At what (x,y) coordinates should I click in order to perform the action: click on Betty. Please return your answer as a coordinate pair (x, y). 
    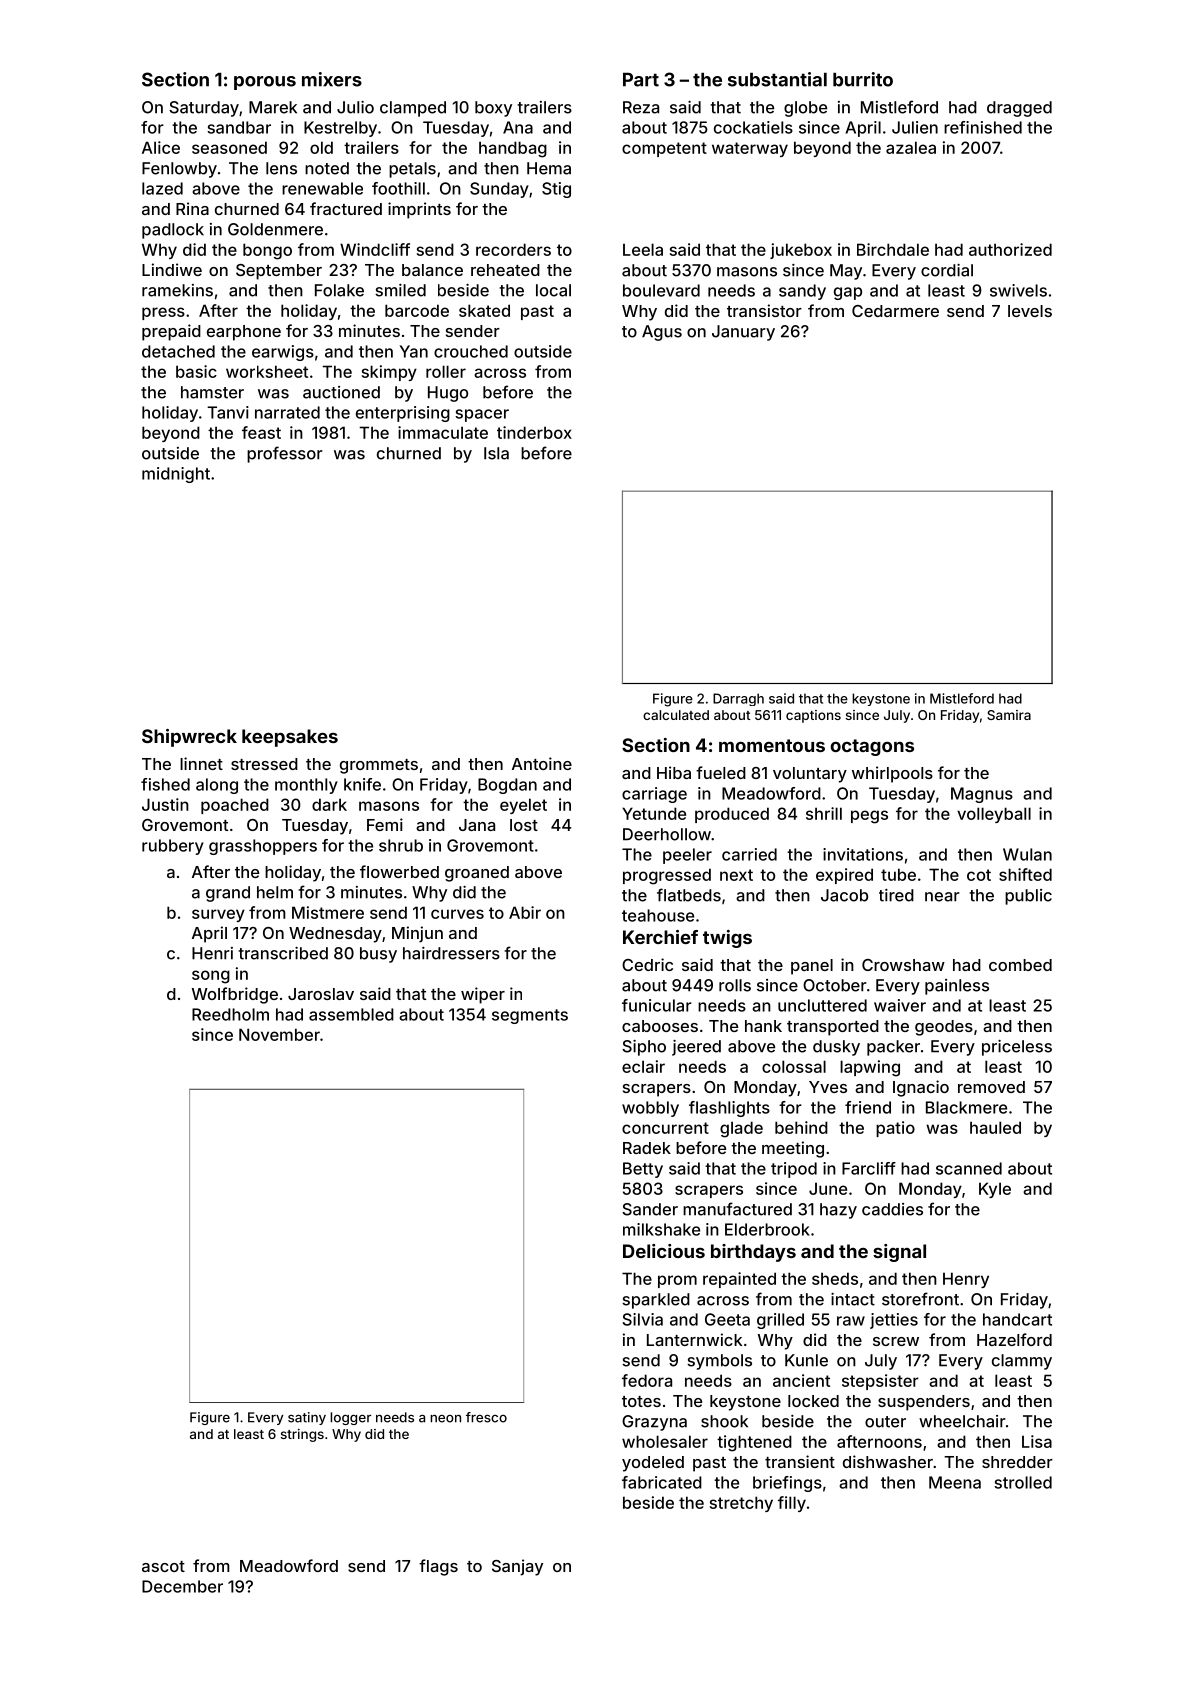
    Looking at the image, I should click on (643, 1170).
